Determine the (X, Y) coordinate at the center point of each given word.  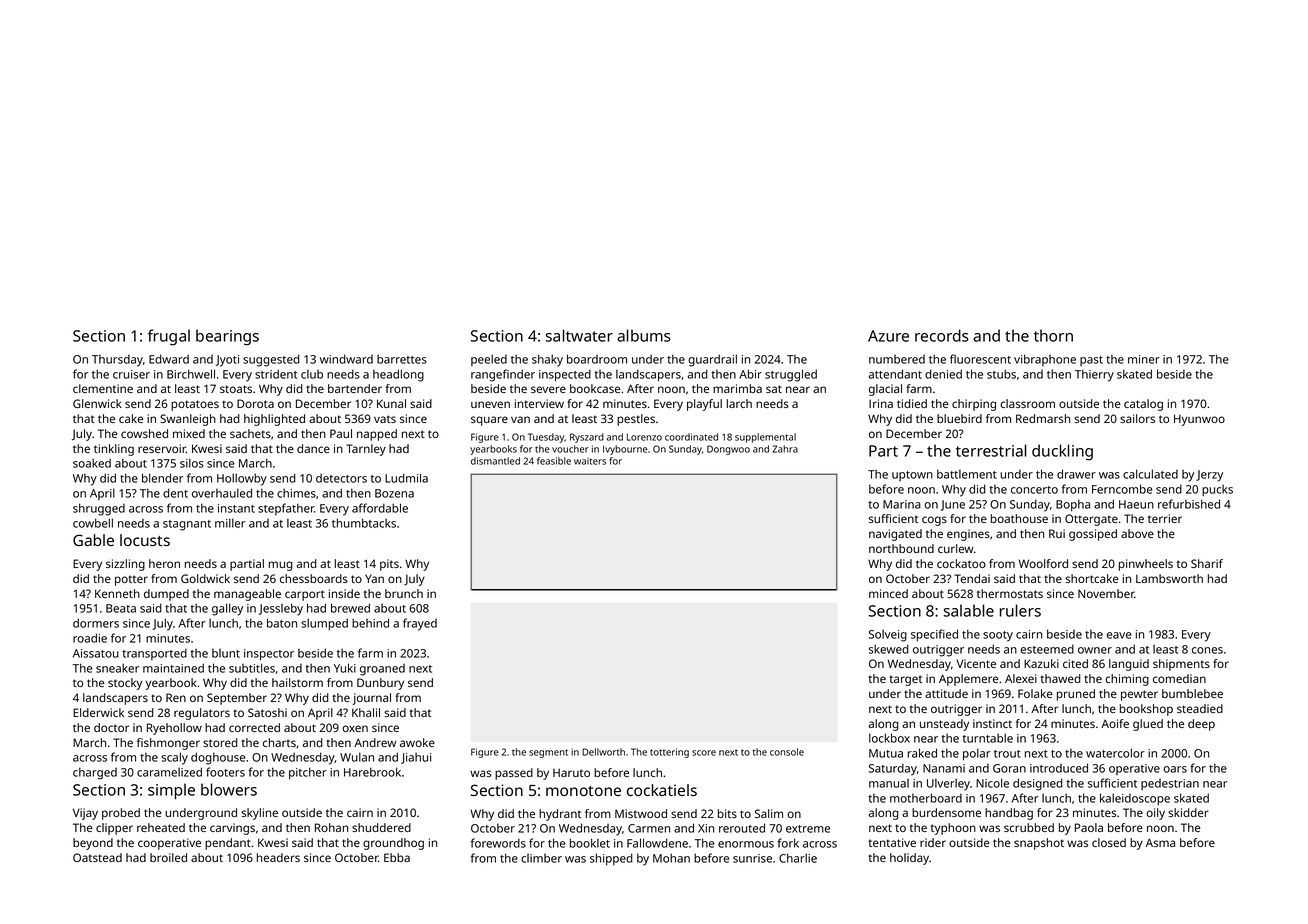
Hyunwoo (1199, 420)
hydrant (560, 815)
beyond (93, 844)
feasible (554, 461)
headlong (398, 375)
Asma (1160, 842)
